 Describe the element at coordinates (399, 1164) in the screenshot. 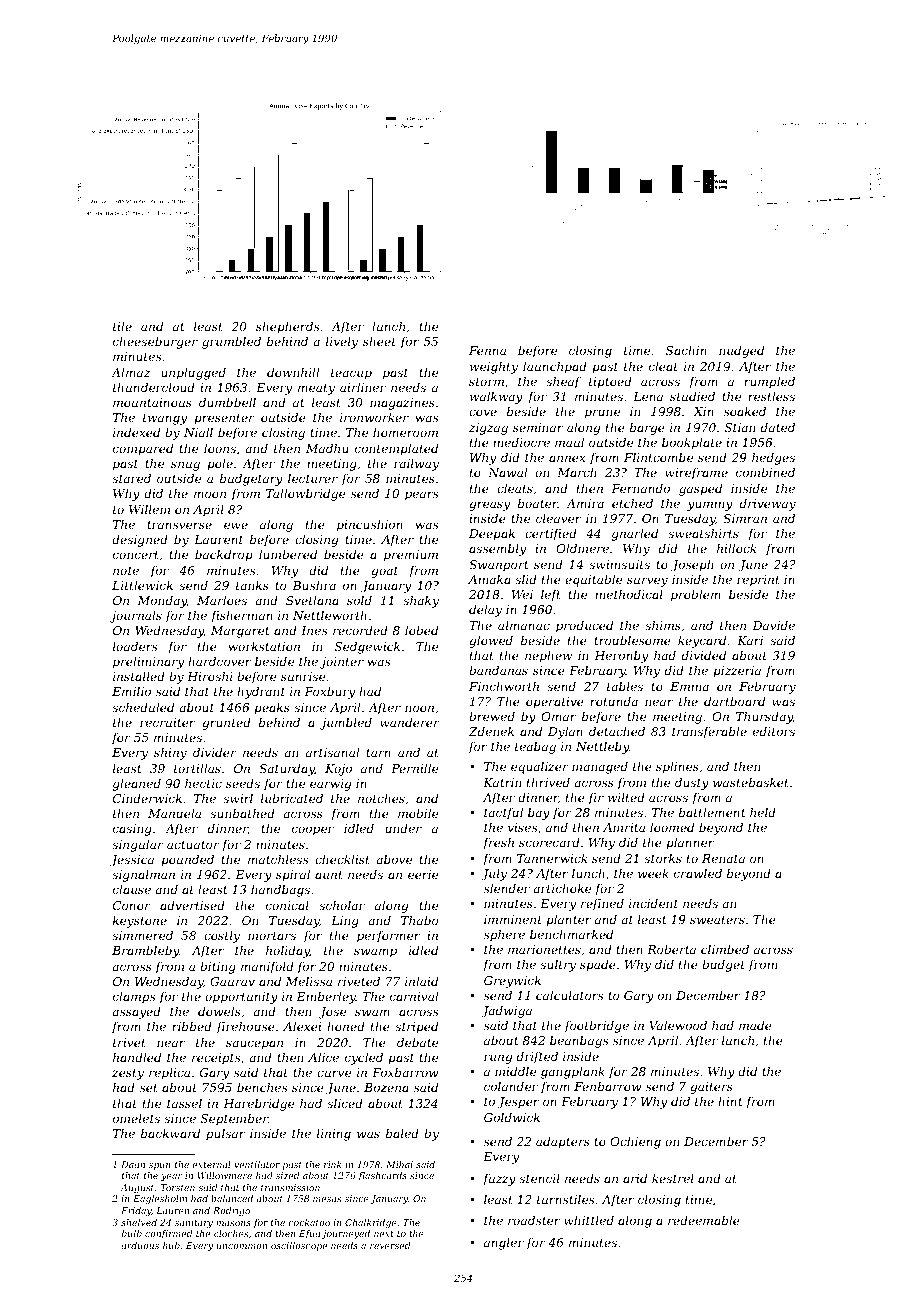

I see `Mihai` at that location.
